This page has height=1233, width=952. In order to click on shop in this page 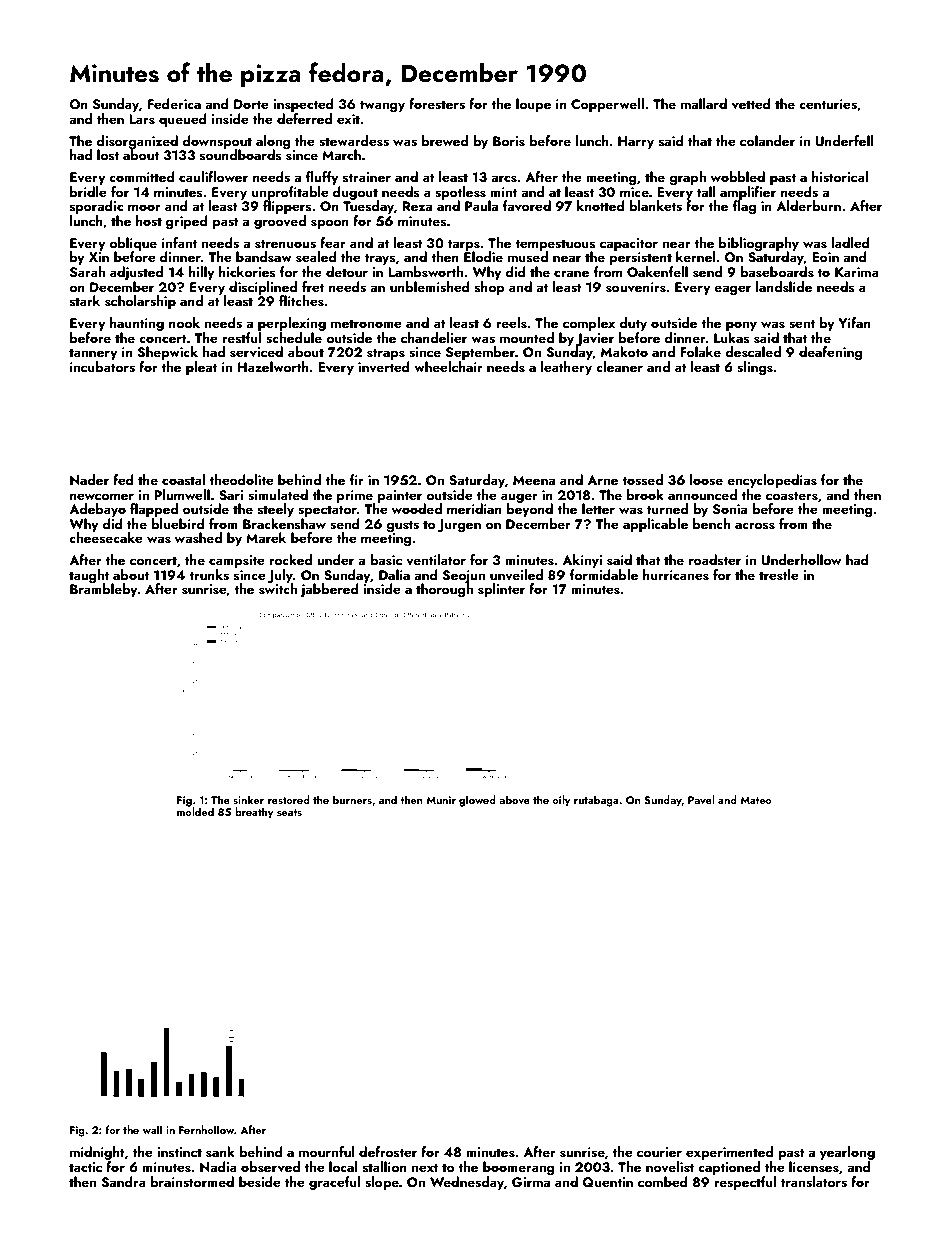, I will do `click(490, 288)`.
